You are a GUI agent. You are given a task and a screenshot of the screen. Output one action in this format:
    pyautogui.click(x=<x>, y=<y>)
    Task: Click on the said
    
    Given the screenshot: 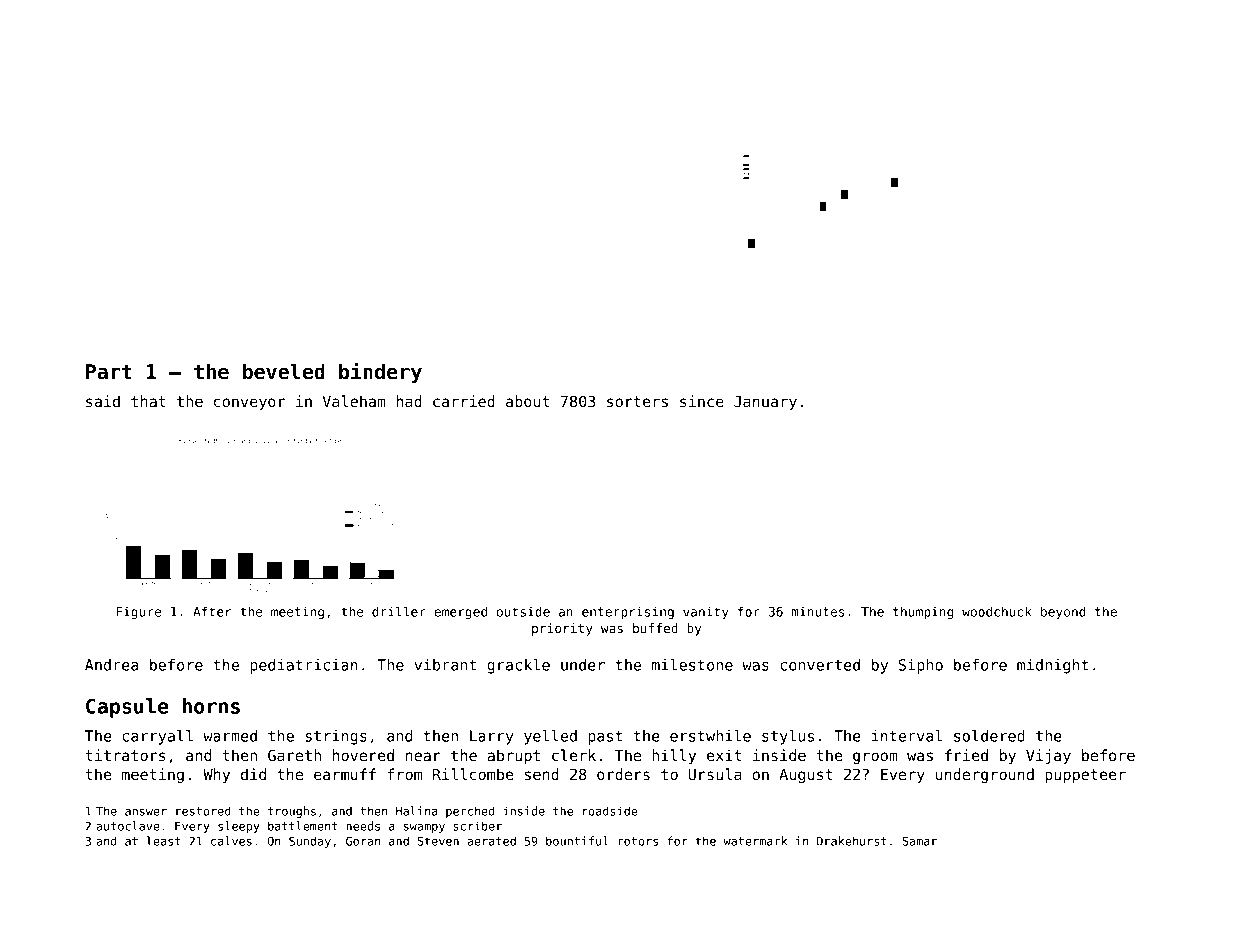 What is the action you would take?
    pyautogui.click(x=103, y=401)
